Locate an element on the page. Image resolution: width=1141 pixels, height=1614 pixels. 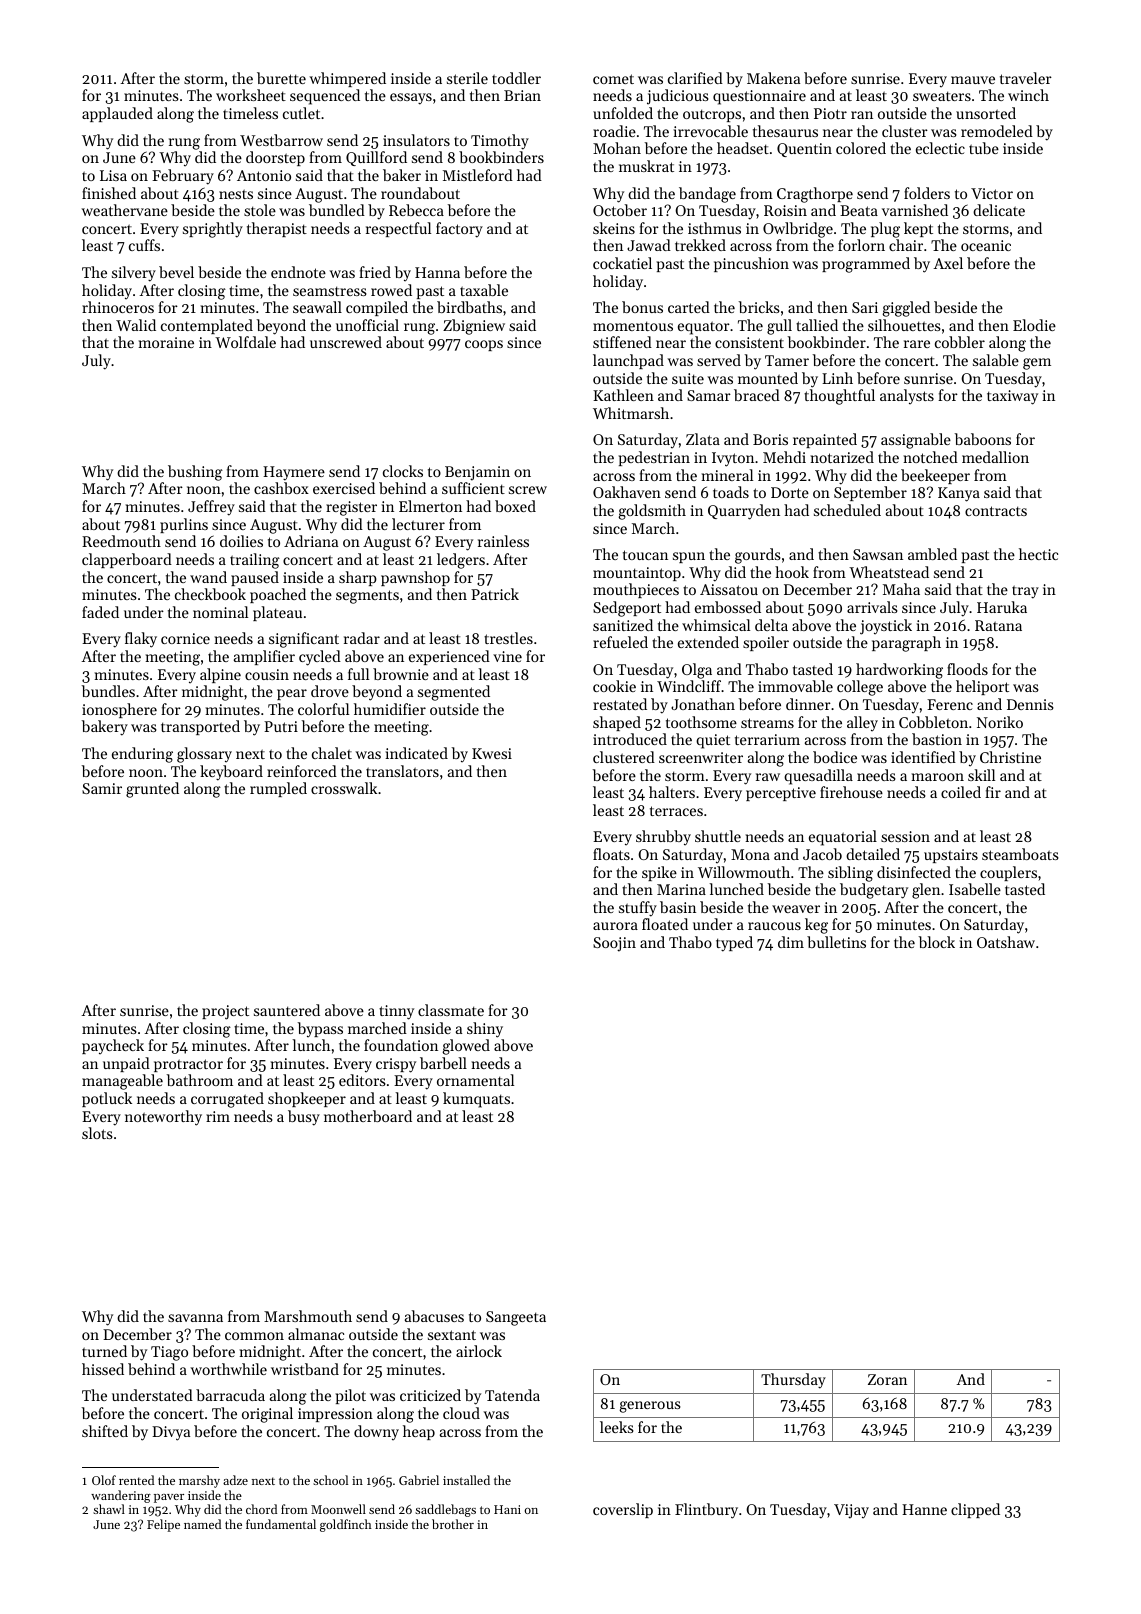
worksheet is located at coordinates (251, 95).
